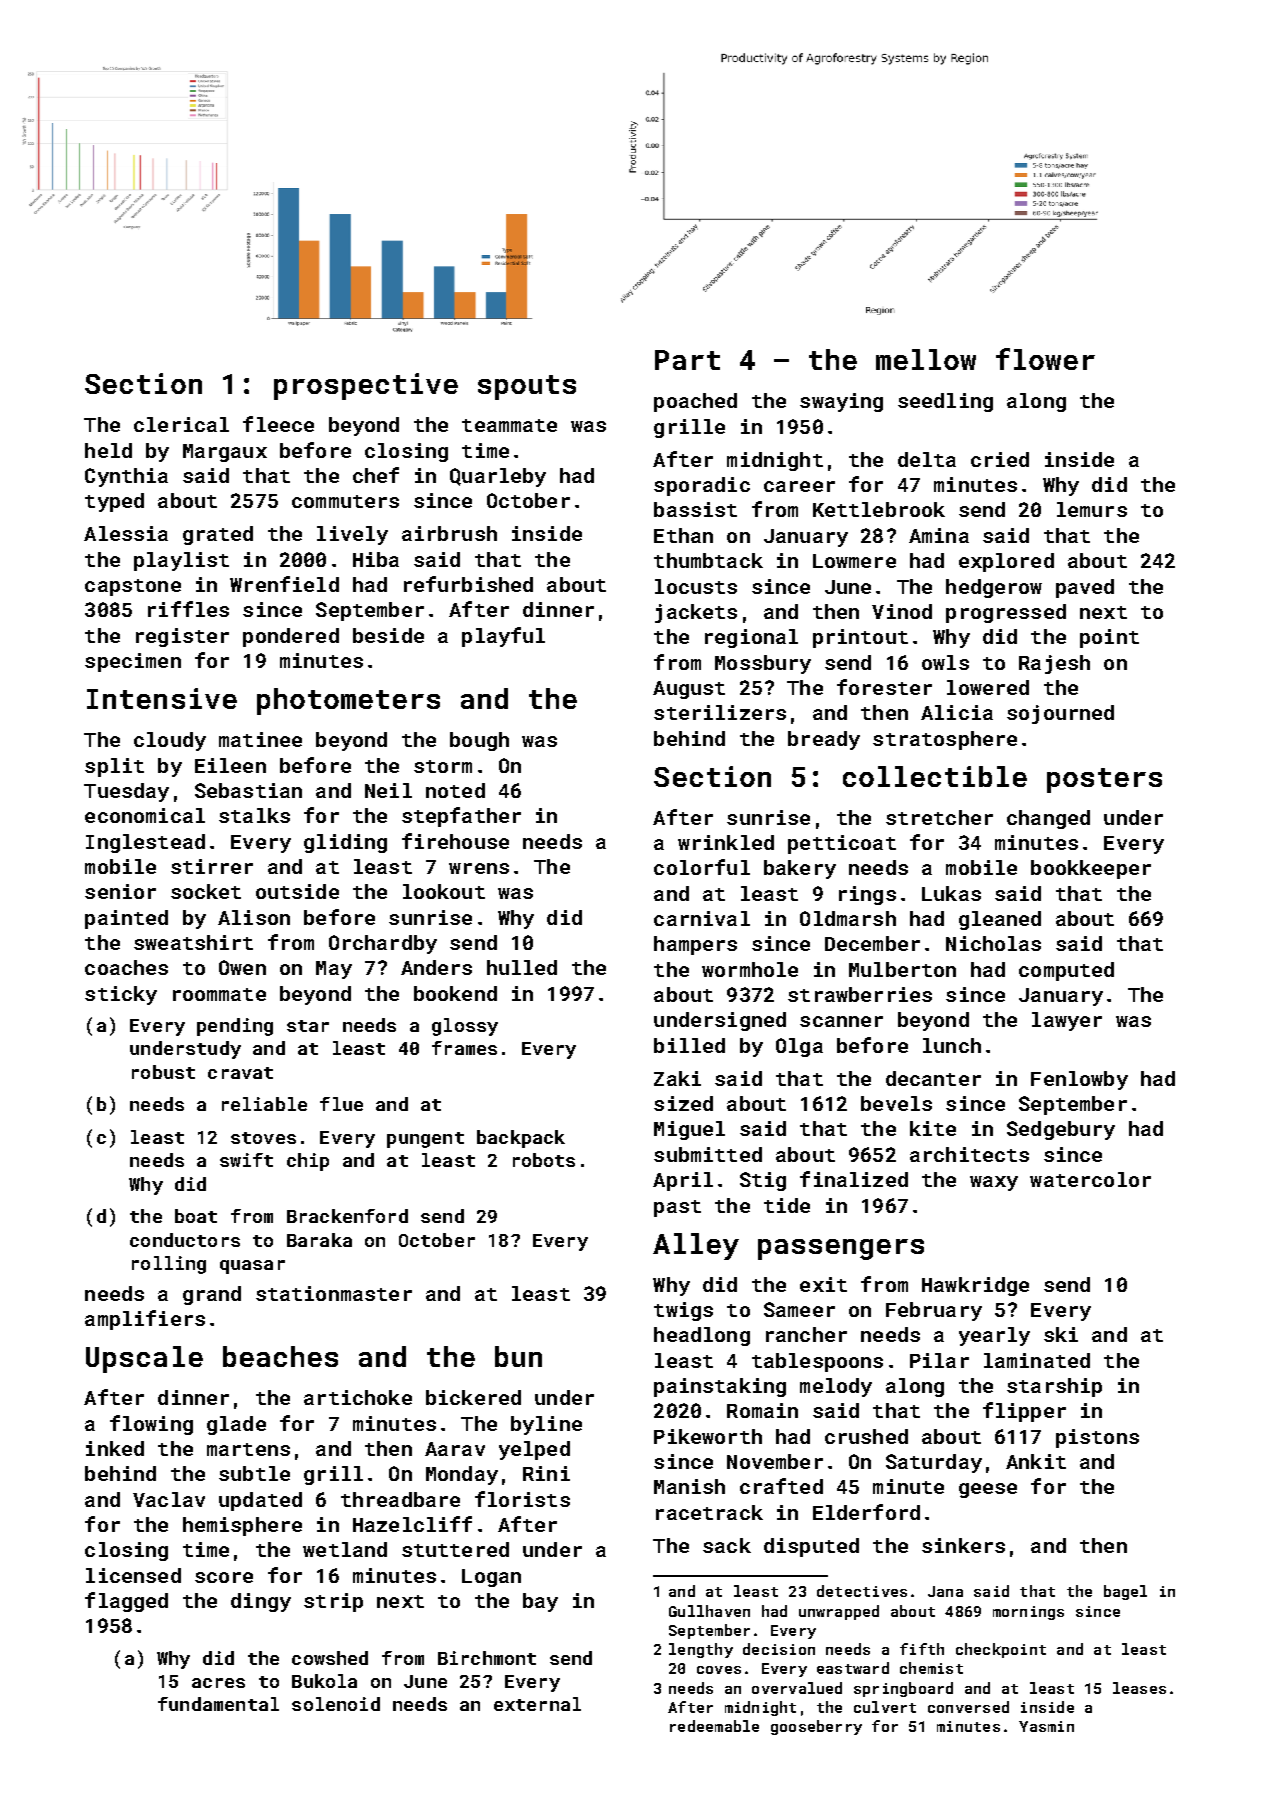 This screenshot has width=1270, height=1797. I want to click on stalks, so click(254, 815).
